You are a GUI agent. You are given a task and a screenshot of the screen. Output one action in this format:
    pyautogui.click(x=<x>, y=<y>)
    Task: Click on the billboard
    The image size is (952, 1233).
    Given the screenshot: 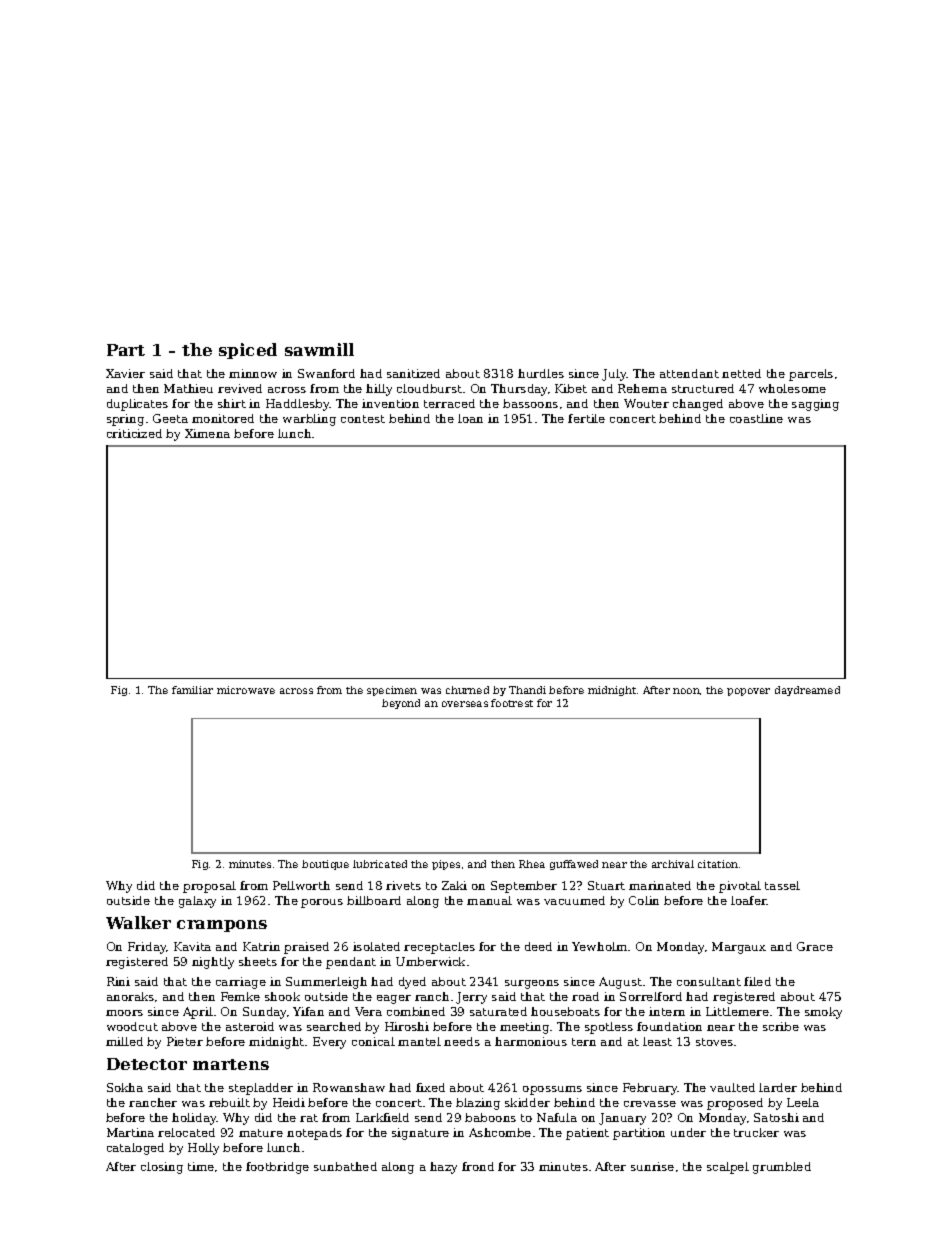 What is the action you would take?
    pyautogui.click(x=374, y=900)
